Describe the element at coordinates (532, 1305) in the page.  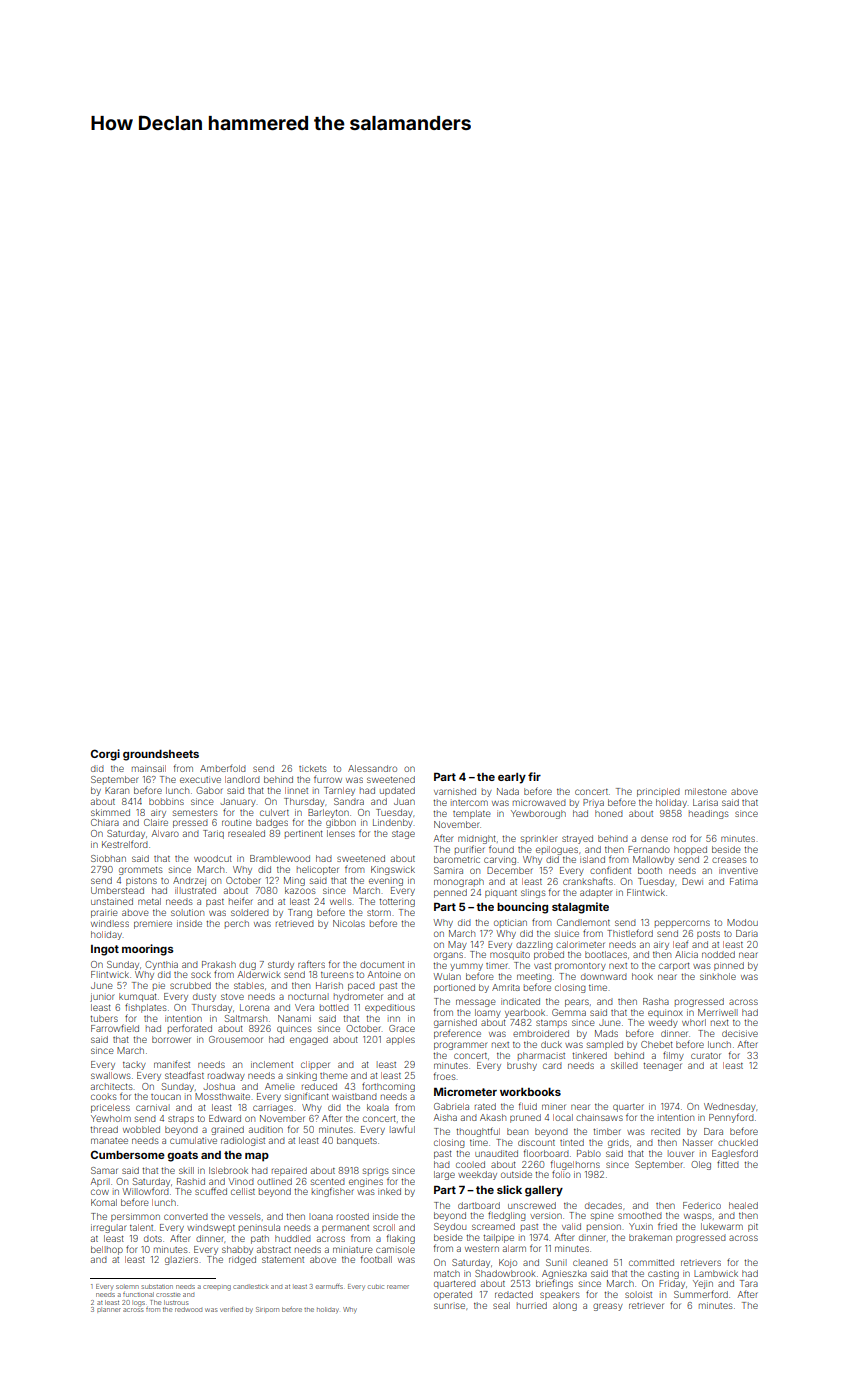
I see `hurried` at that location.
